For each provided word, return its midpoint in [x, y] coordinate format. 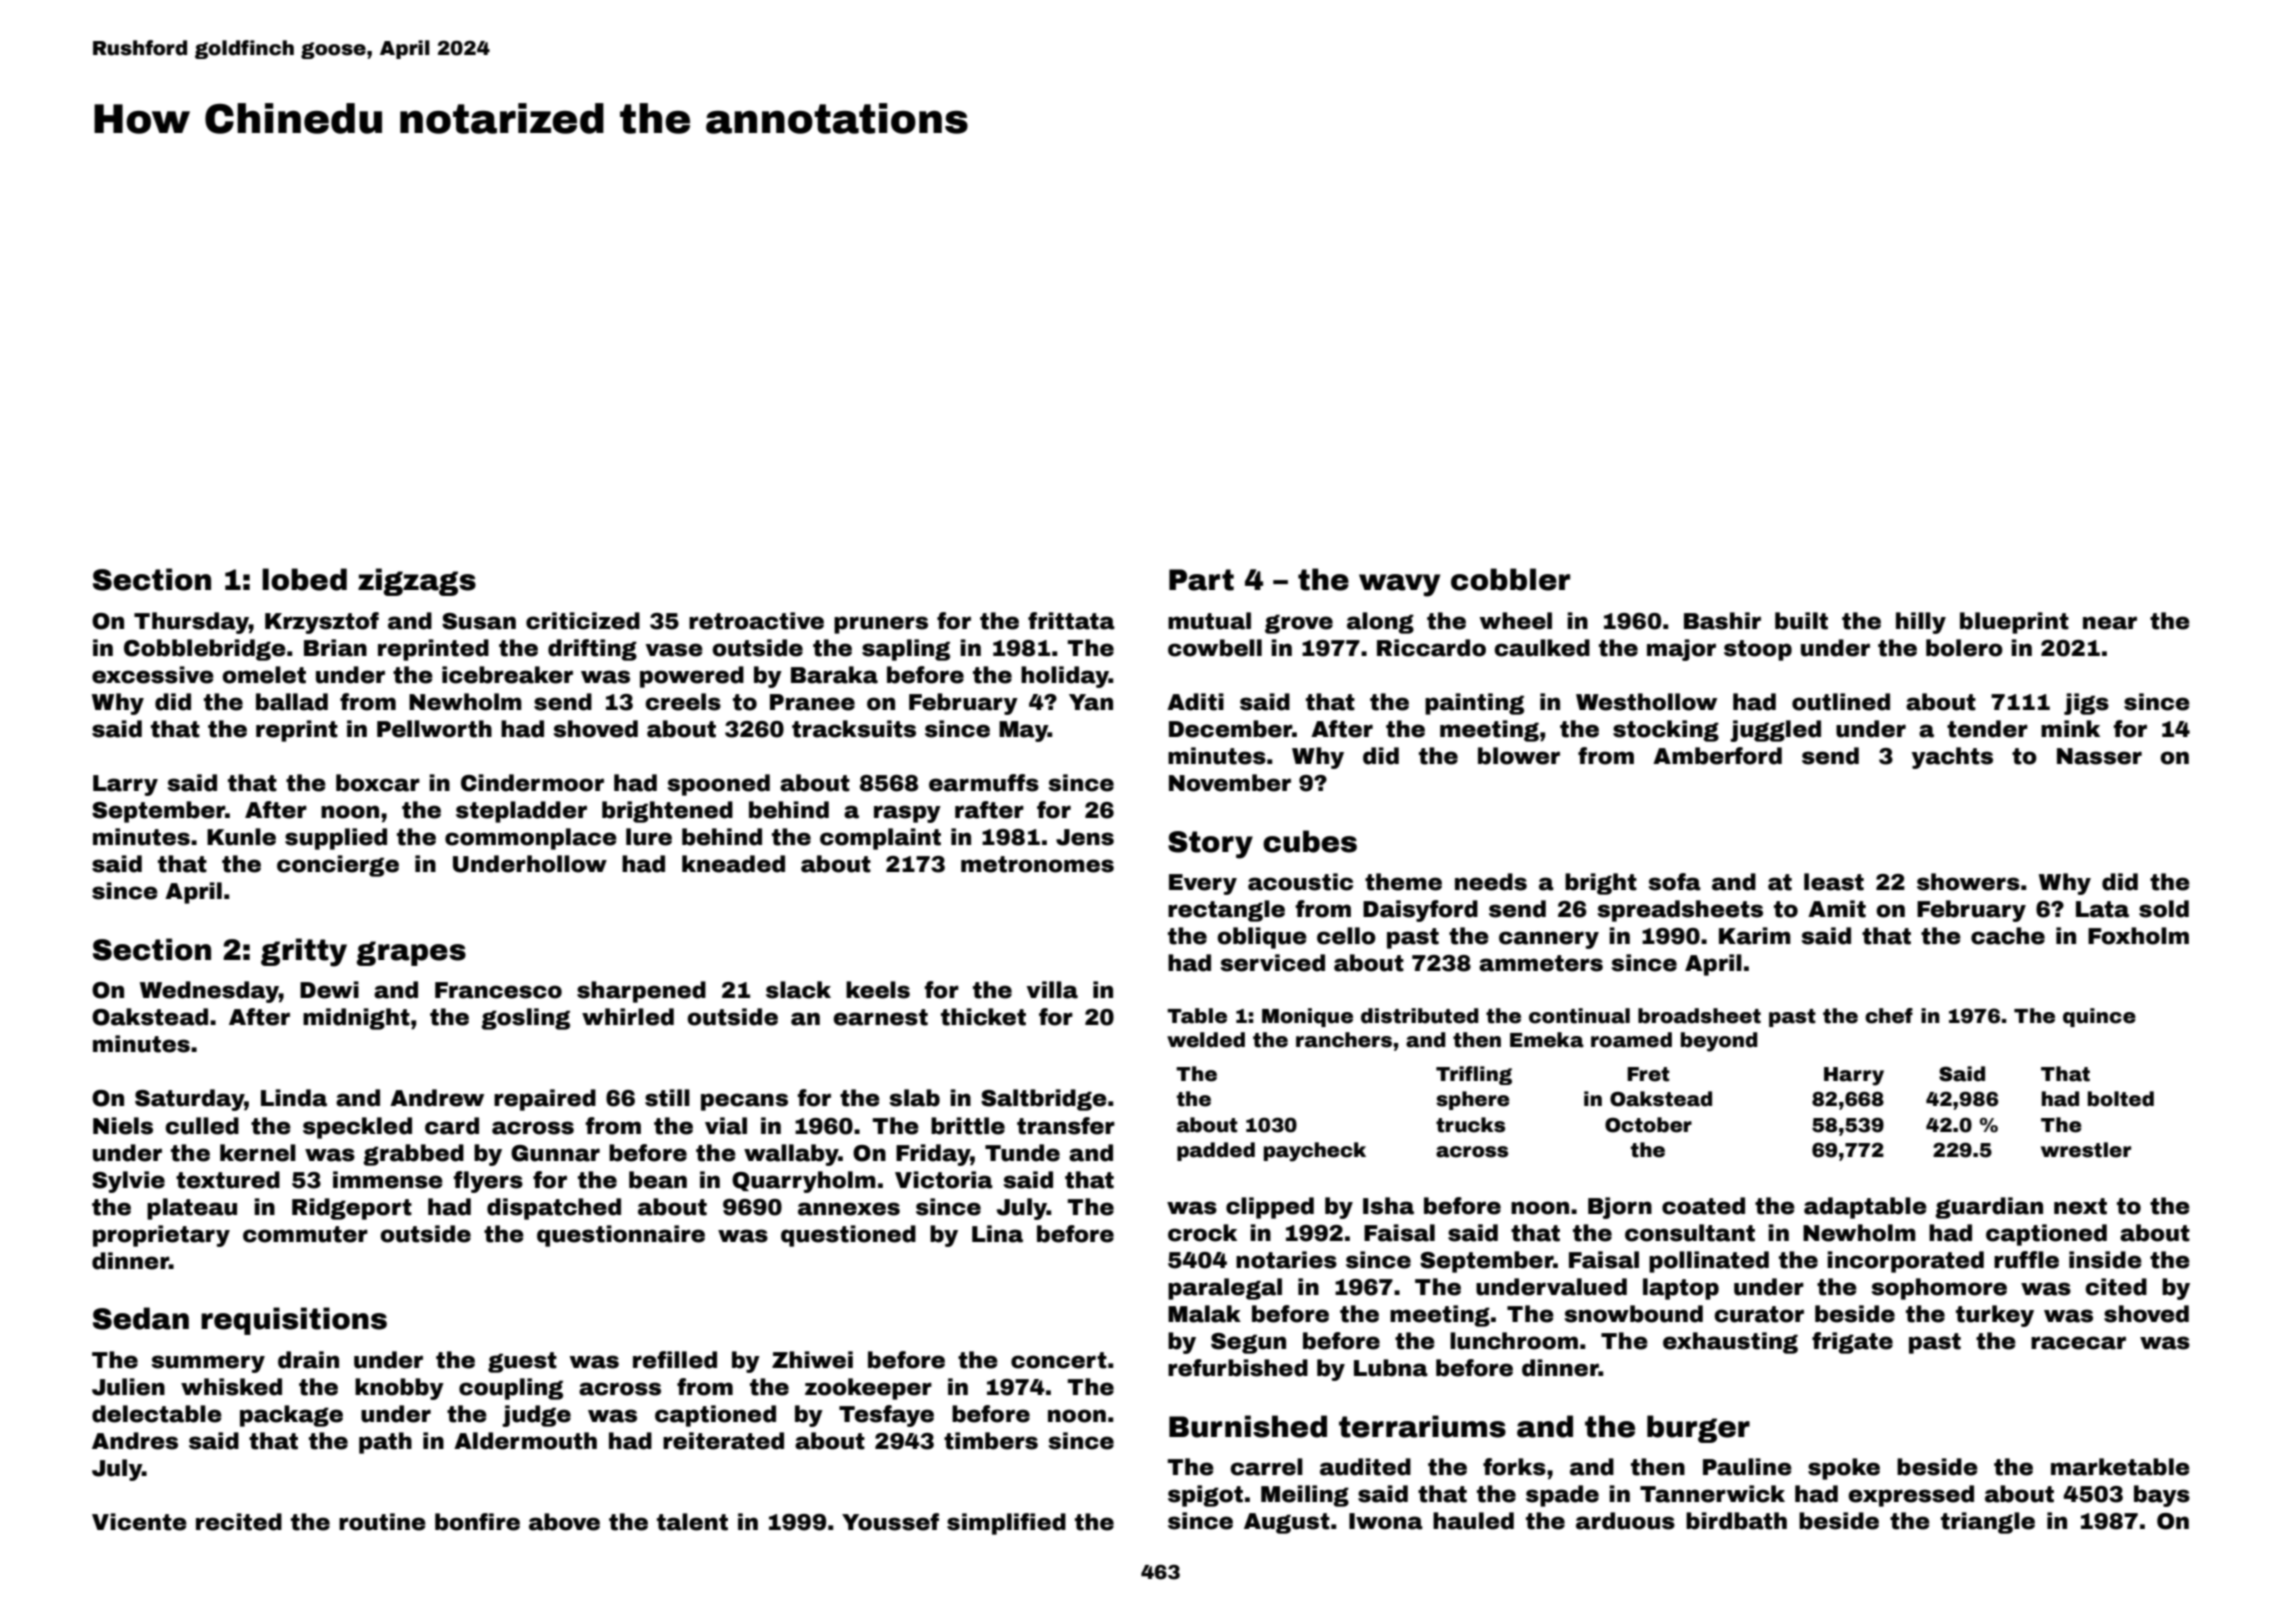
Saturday [190, 1100]
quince [2099, 1017]
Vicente [139, 1522]
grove [1299, 624]
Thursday [191, 623]
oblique [1262, 938]
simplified [1006, 1524]
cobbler [1510, 579]
